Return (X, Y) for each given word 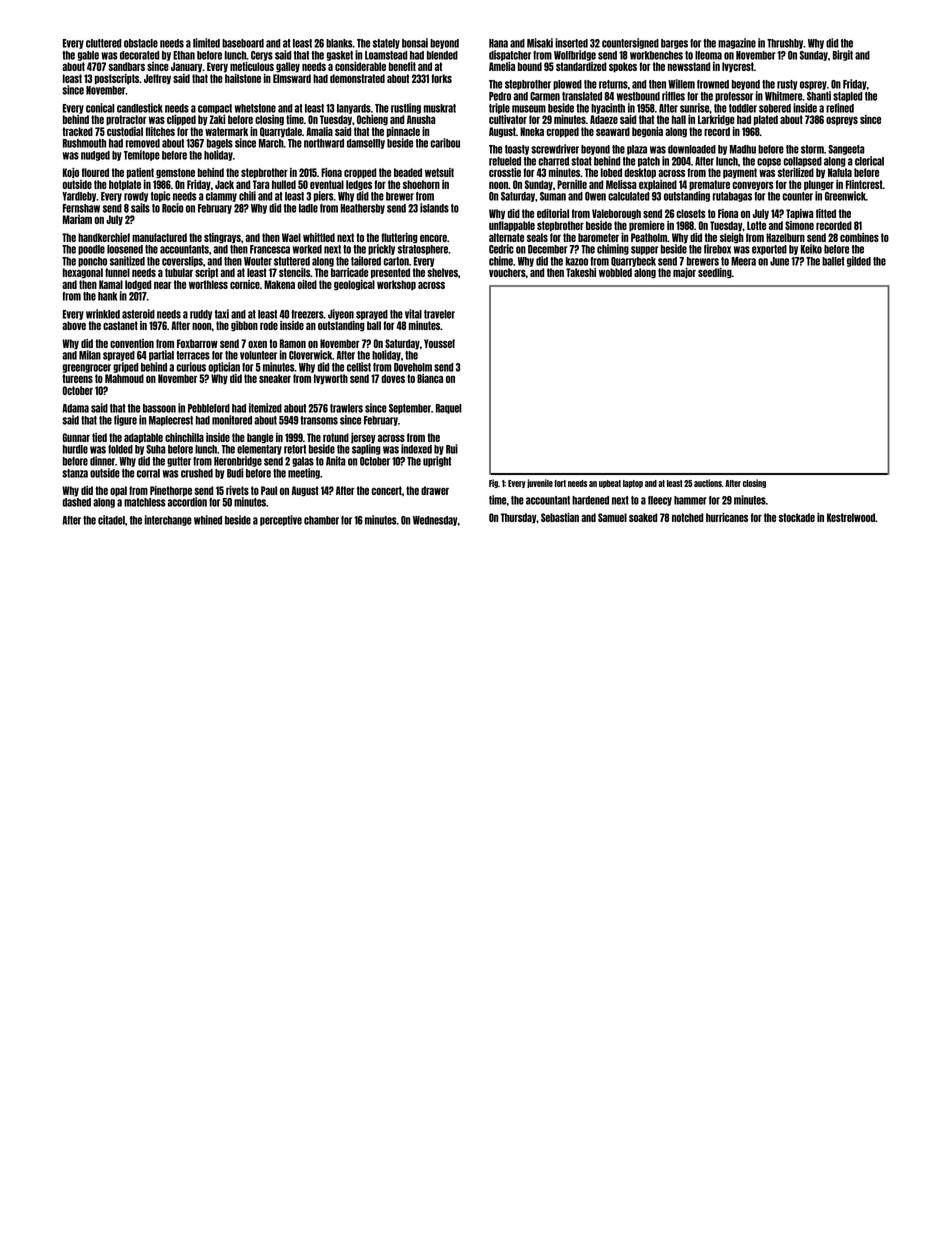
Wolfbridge (575, 55)
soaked (643, 517)
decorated (140, 55)
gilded (859, 261)
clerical (869, 161)
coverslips (182, 261)
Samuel (612, 517)
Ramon (293, 343)
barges (674, 44)
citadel (111, 520)
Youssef (439, 343)
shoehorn (421, 184)
